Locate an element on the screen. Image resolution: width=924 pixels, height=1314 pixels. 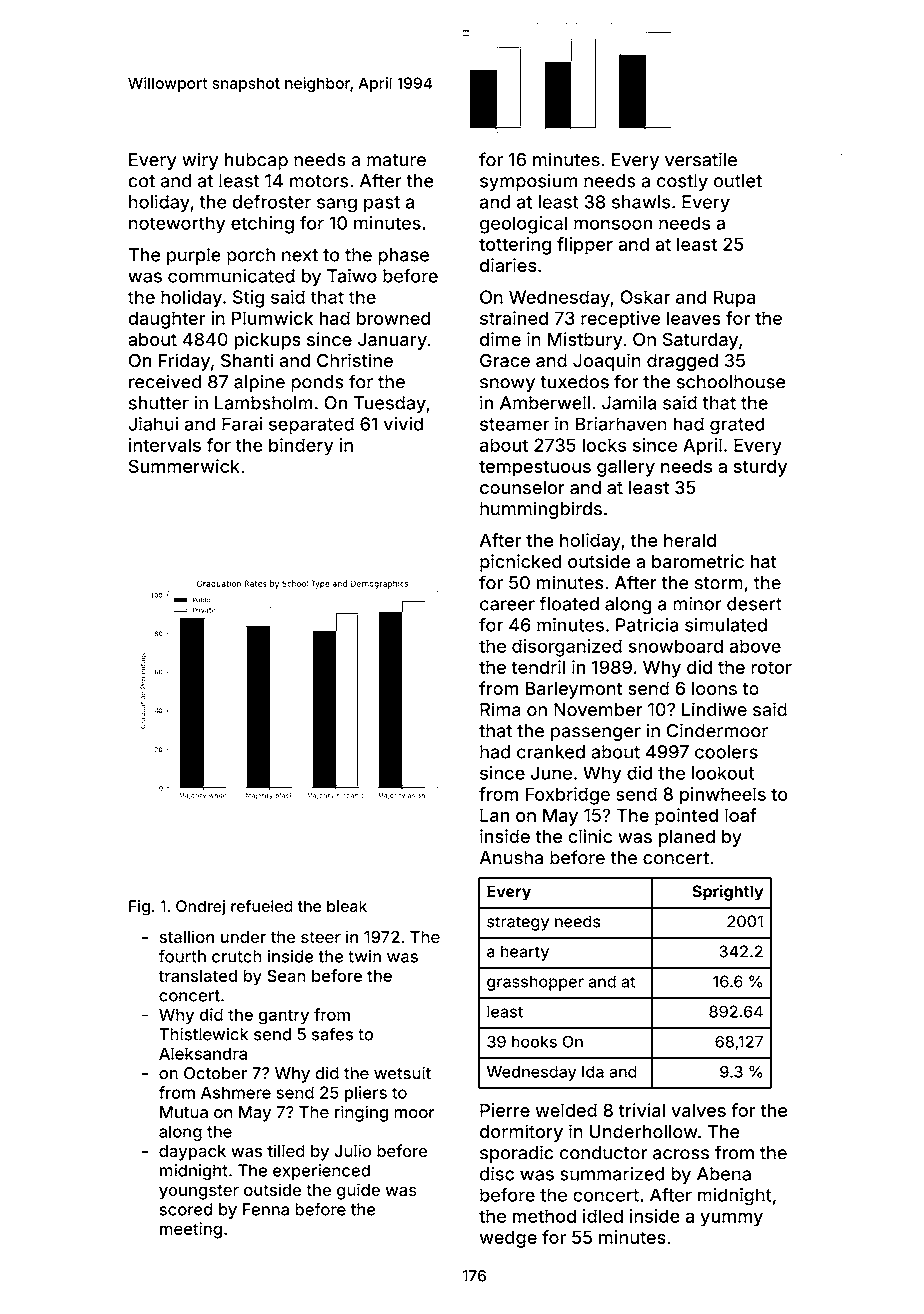
mature is located at coordinates (396, 160).
